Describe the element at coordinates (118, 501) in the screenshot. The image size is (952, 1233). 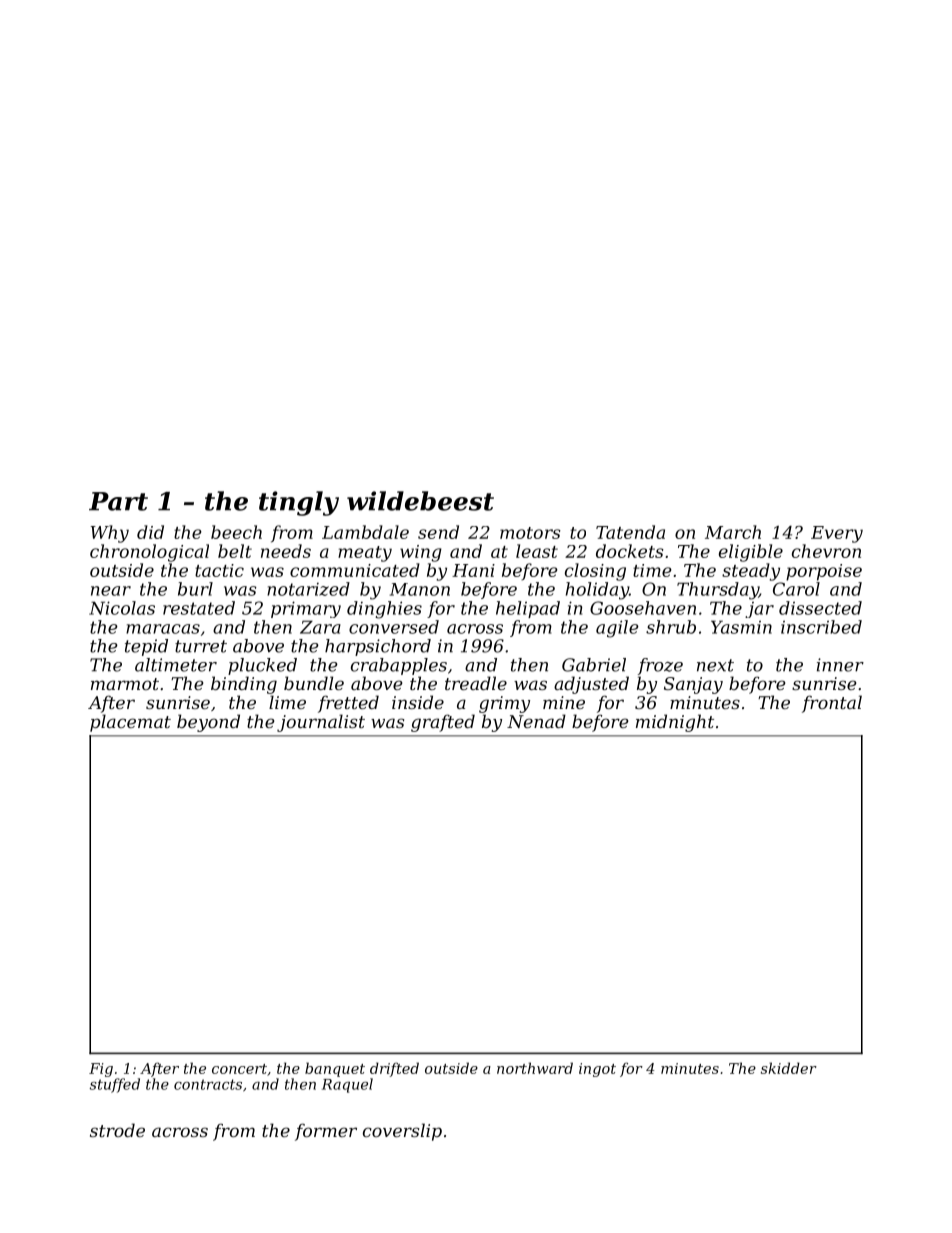
I see `Part` at that location.
